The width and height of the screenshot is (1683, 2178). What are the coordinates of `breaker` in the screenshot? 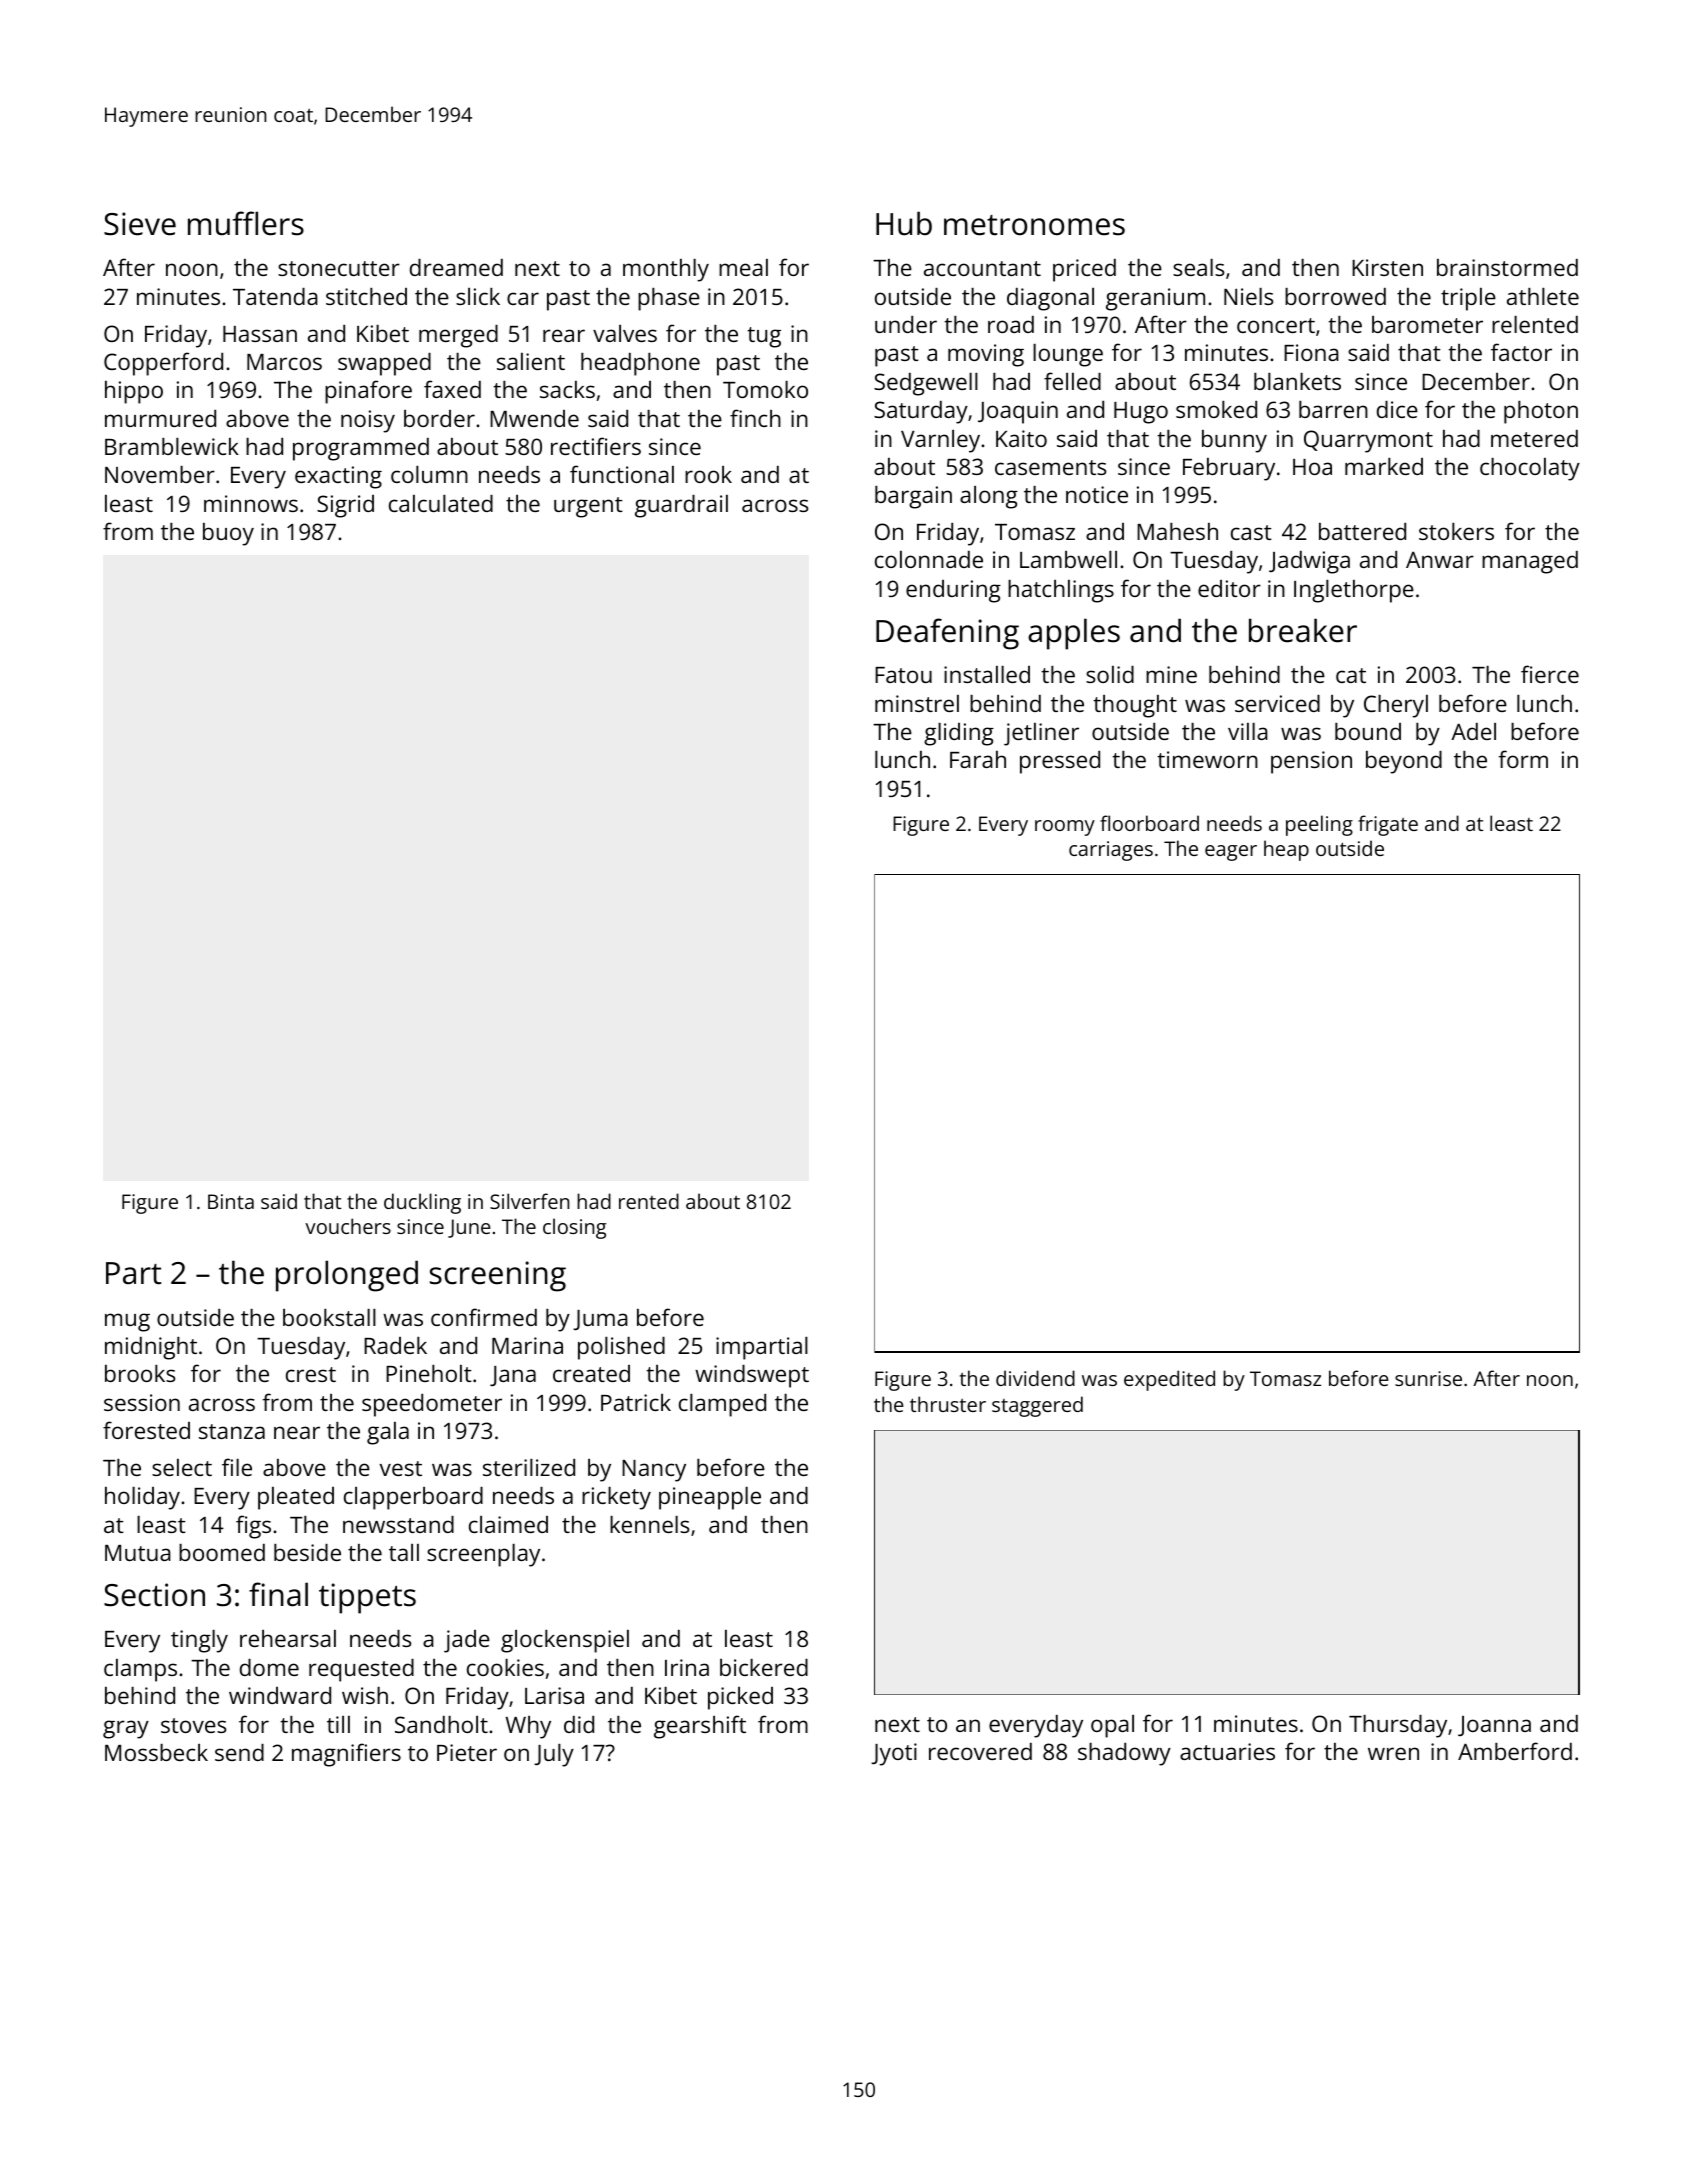 It's located at (1303, 630).
